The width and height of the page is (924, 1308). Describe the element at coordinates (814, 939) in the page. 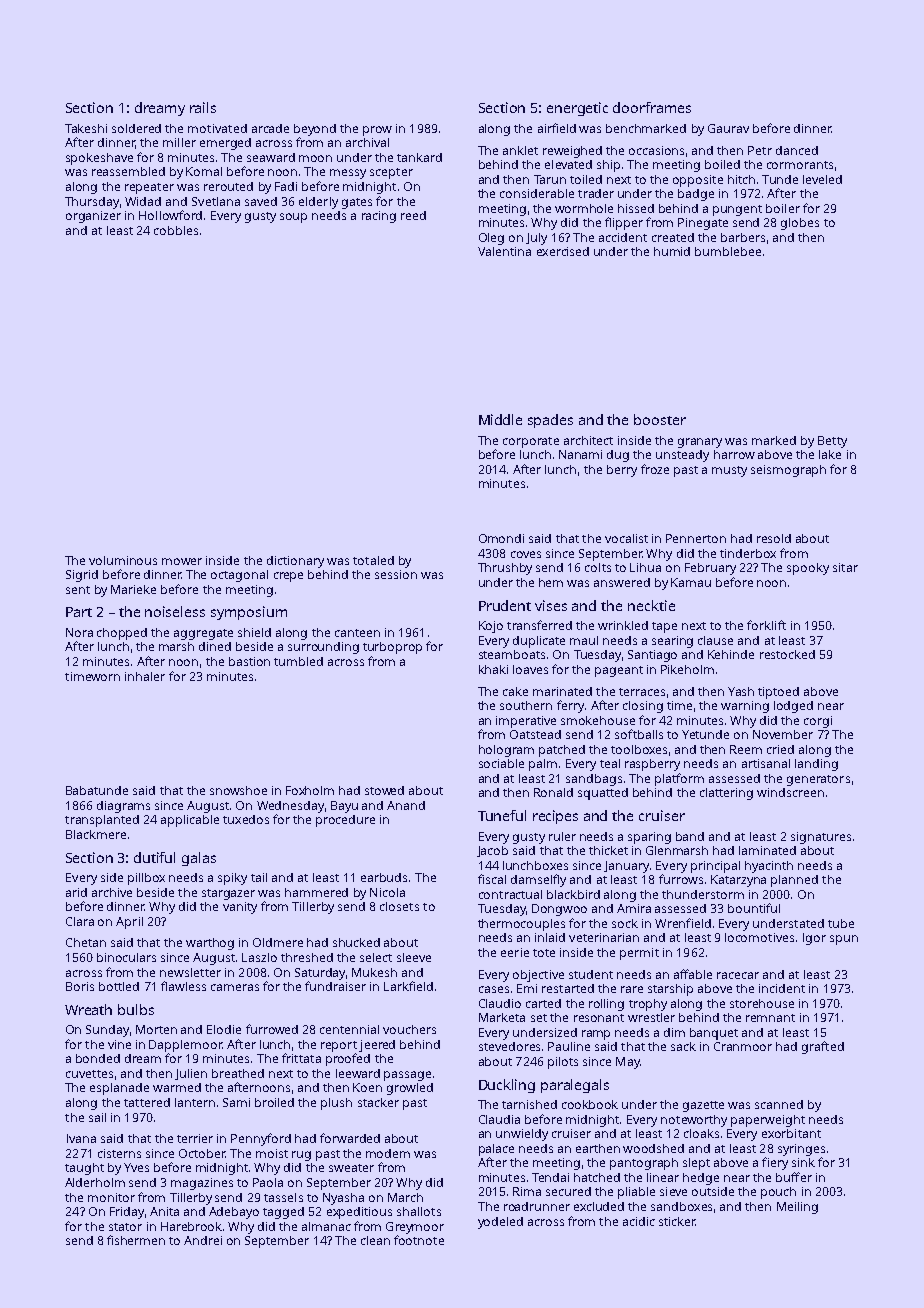

I see `Igor` at that location.
